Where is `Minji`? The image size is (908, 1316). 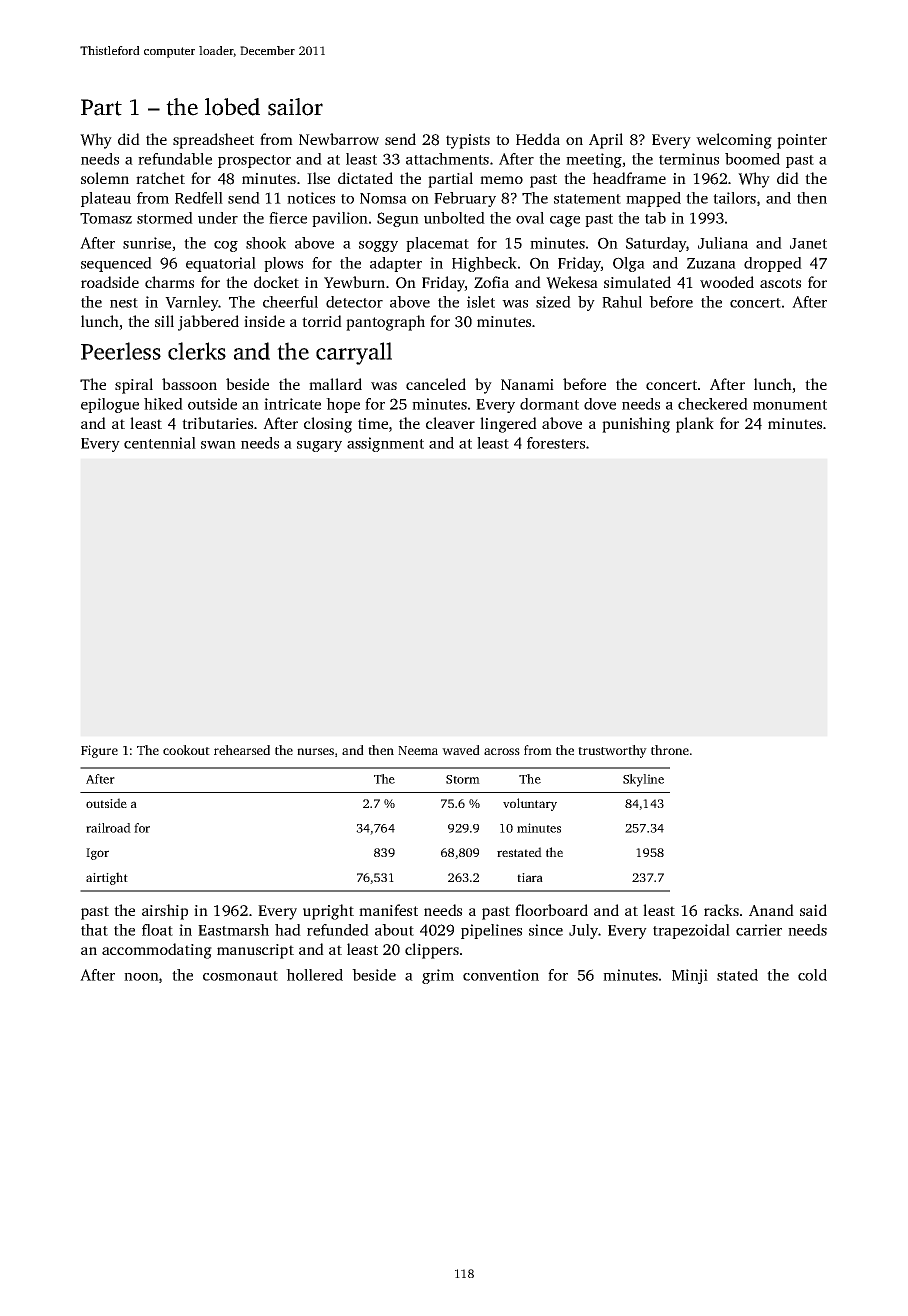
Minji is located at coordinates (690, 976).
